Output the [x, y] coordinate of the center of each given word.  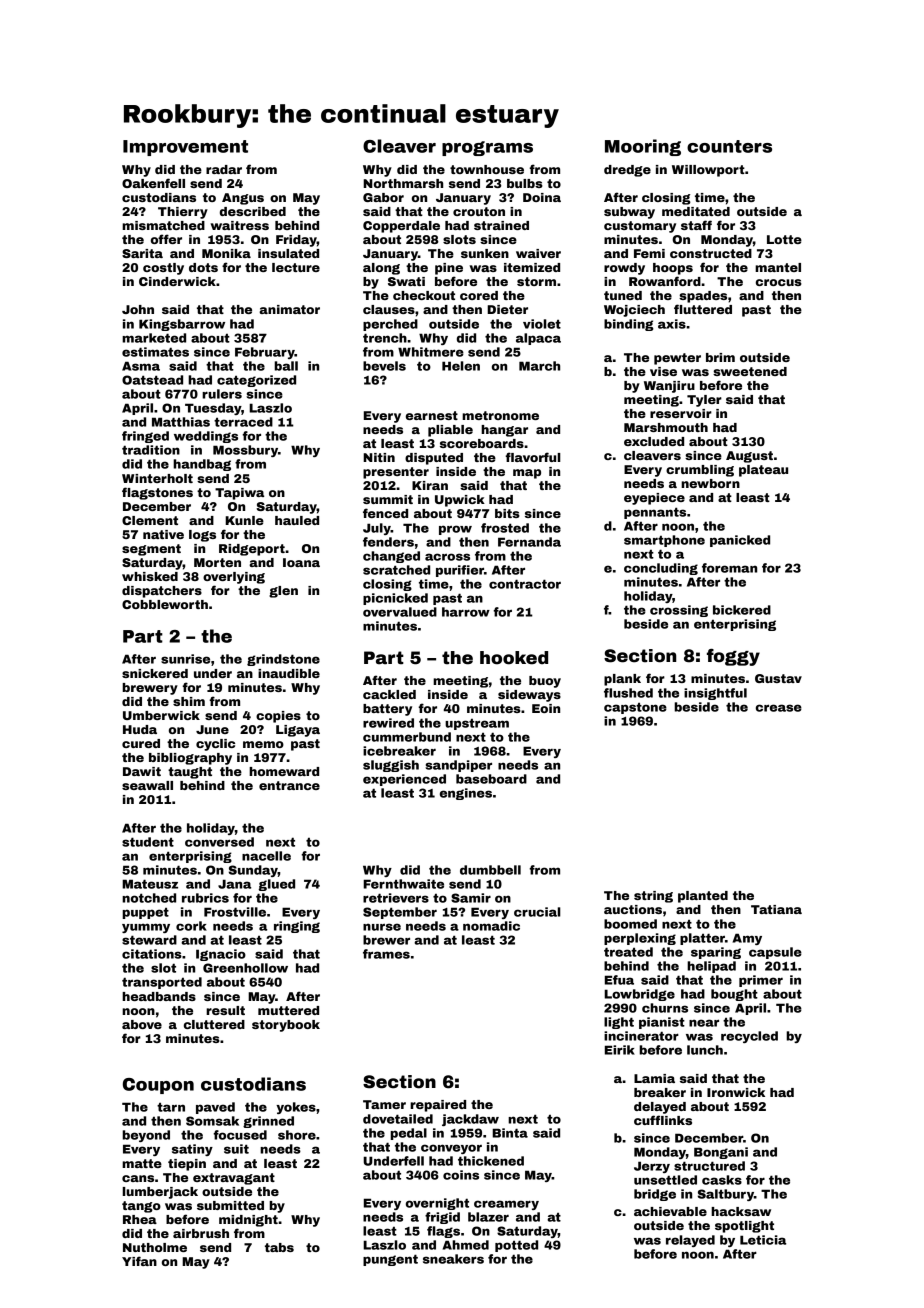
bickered [742, 610]
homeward [284, 771]
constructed [711, 253]
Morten [217, 562]
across [447, 557]
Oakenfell [153, 183]
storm [536, 281]
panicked [740, 541]
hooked [514, 658]
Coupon [158, 1086]
